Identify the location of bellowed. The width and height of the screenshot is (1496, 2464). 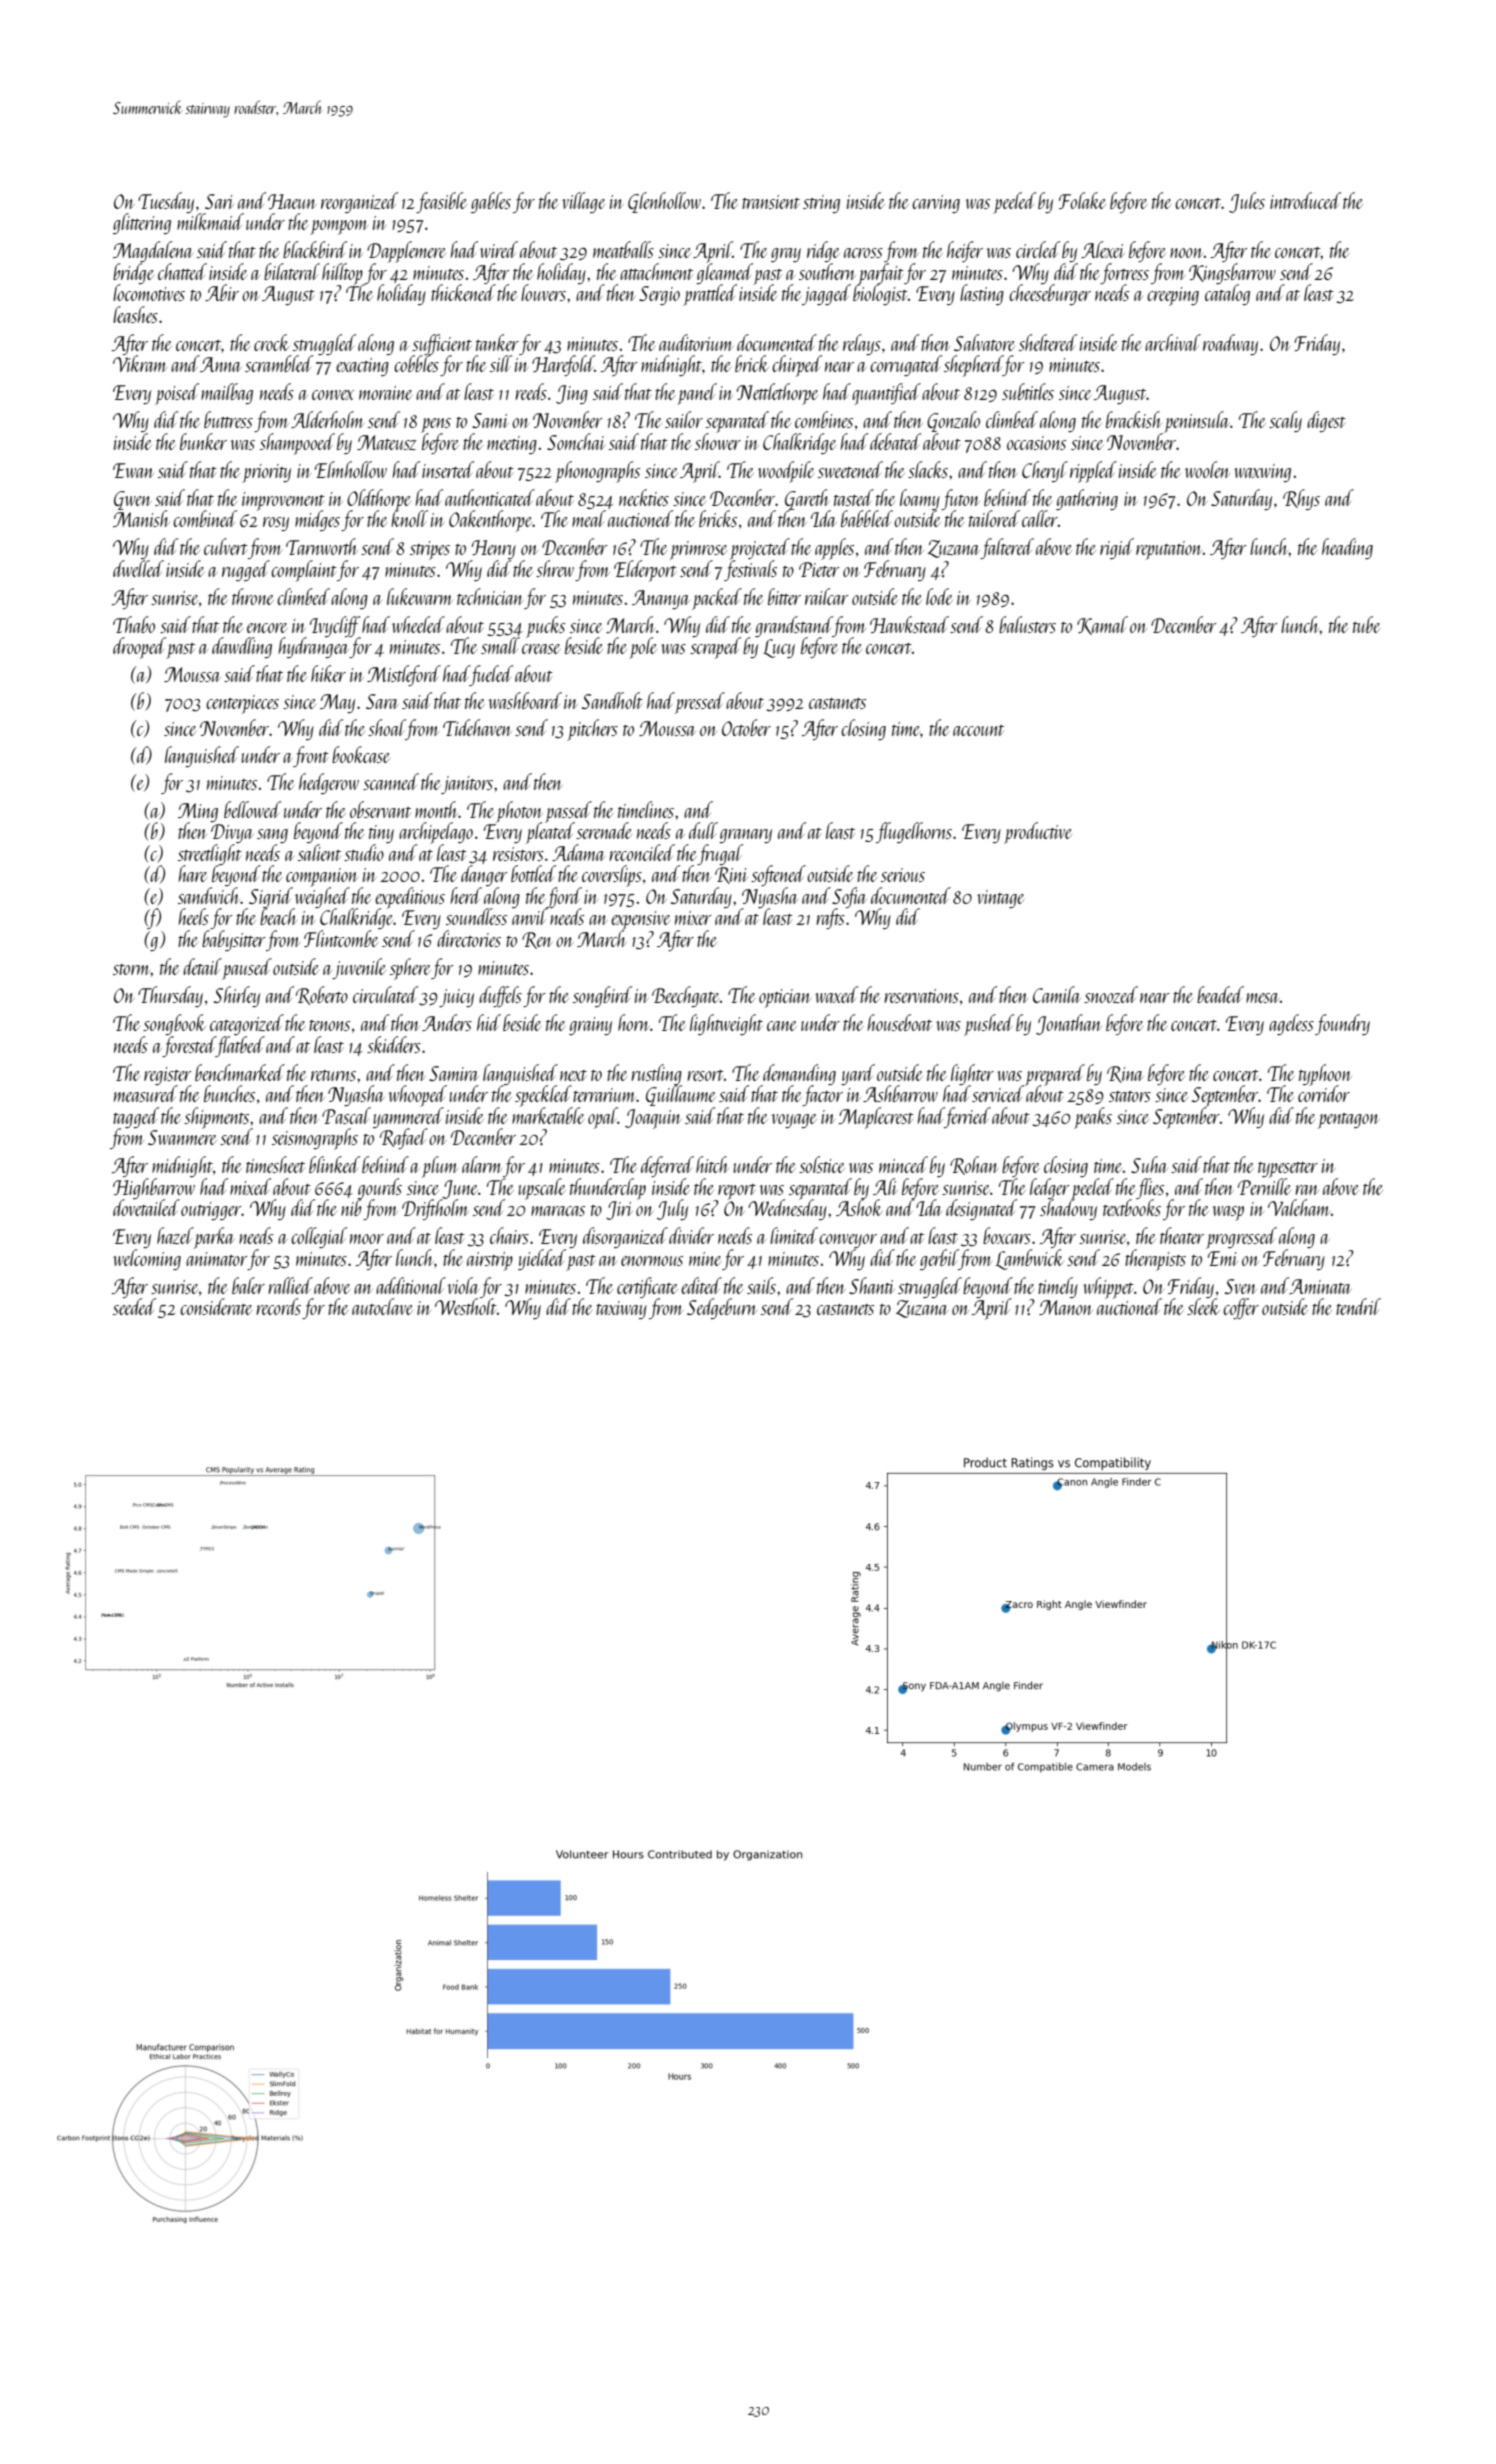
(252, 809).
